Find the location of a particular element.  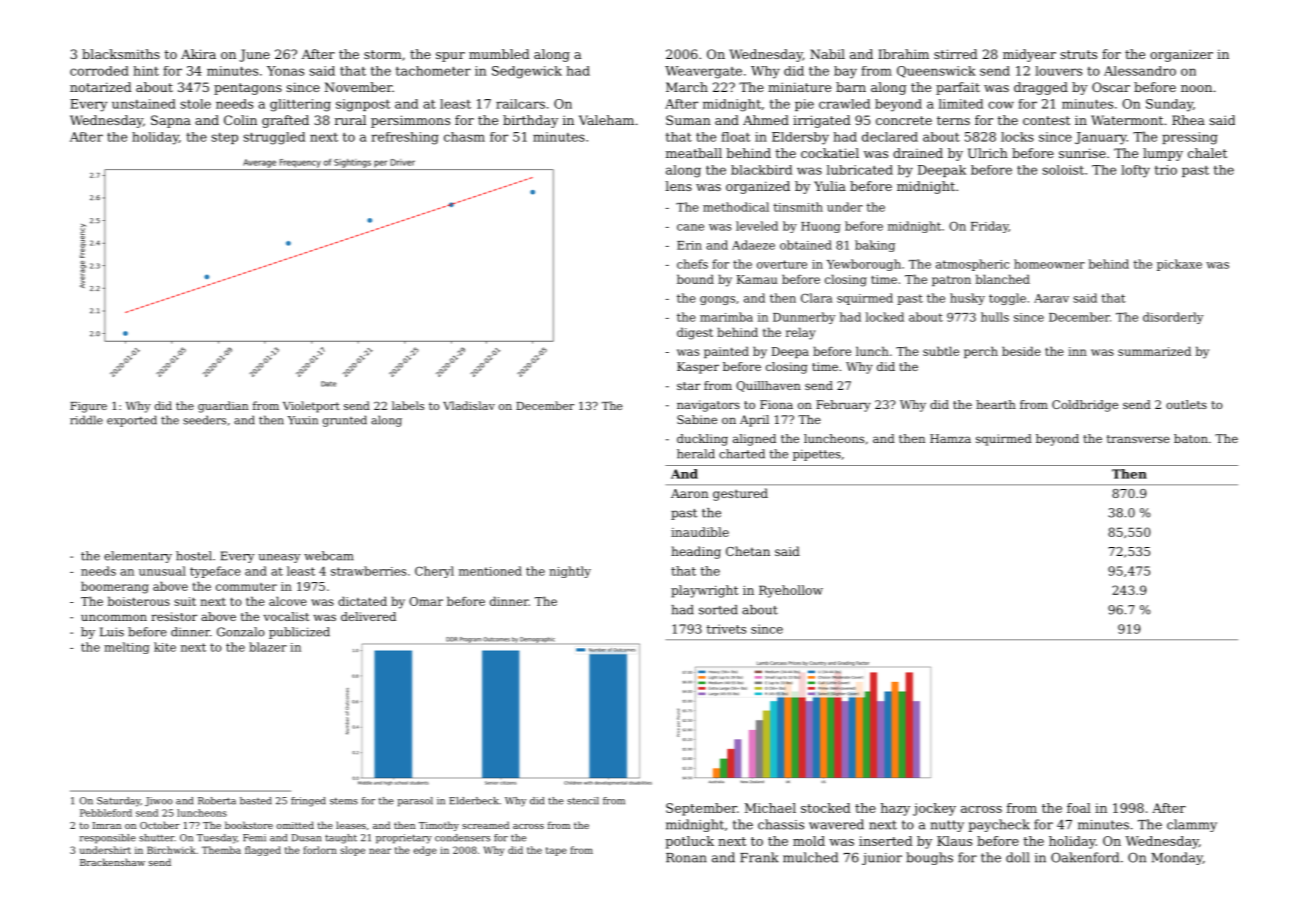

Hamza is located at coordinates (950, 438).
